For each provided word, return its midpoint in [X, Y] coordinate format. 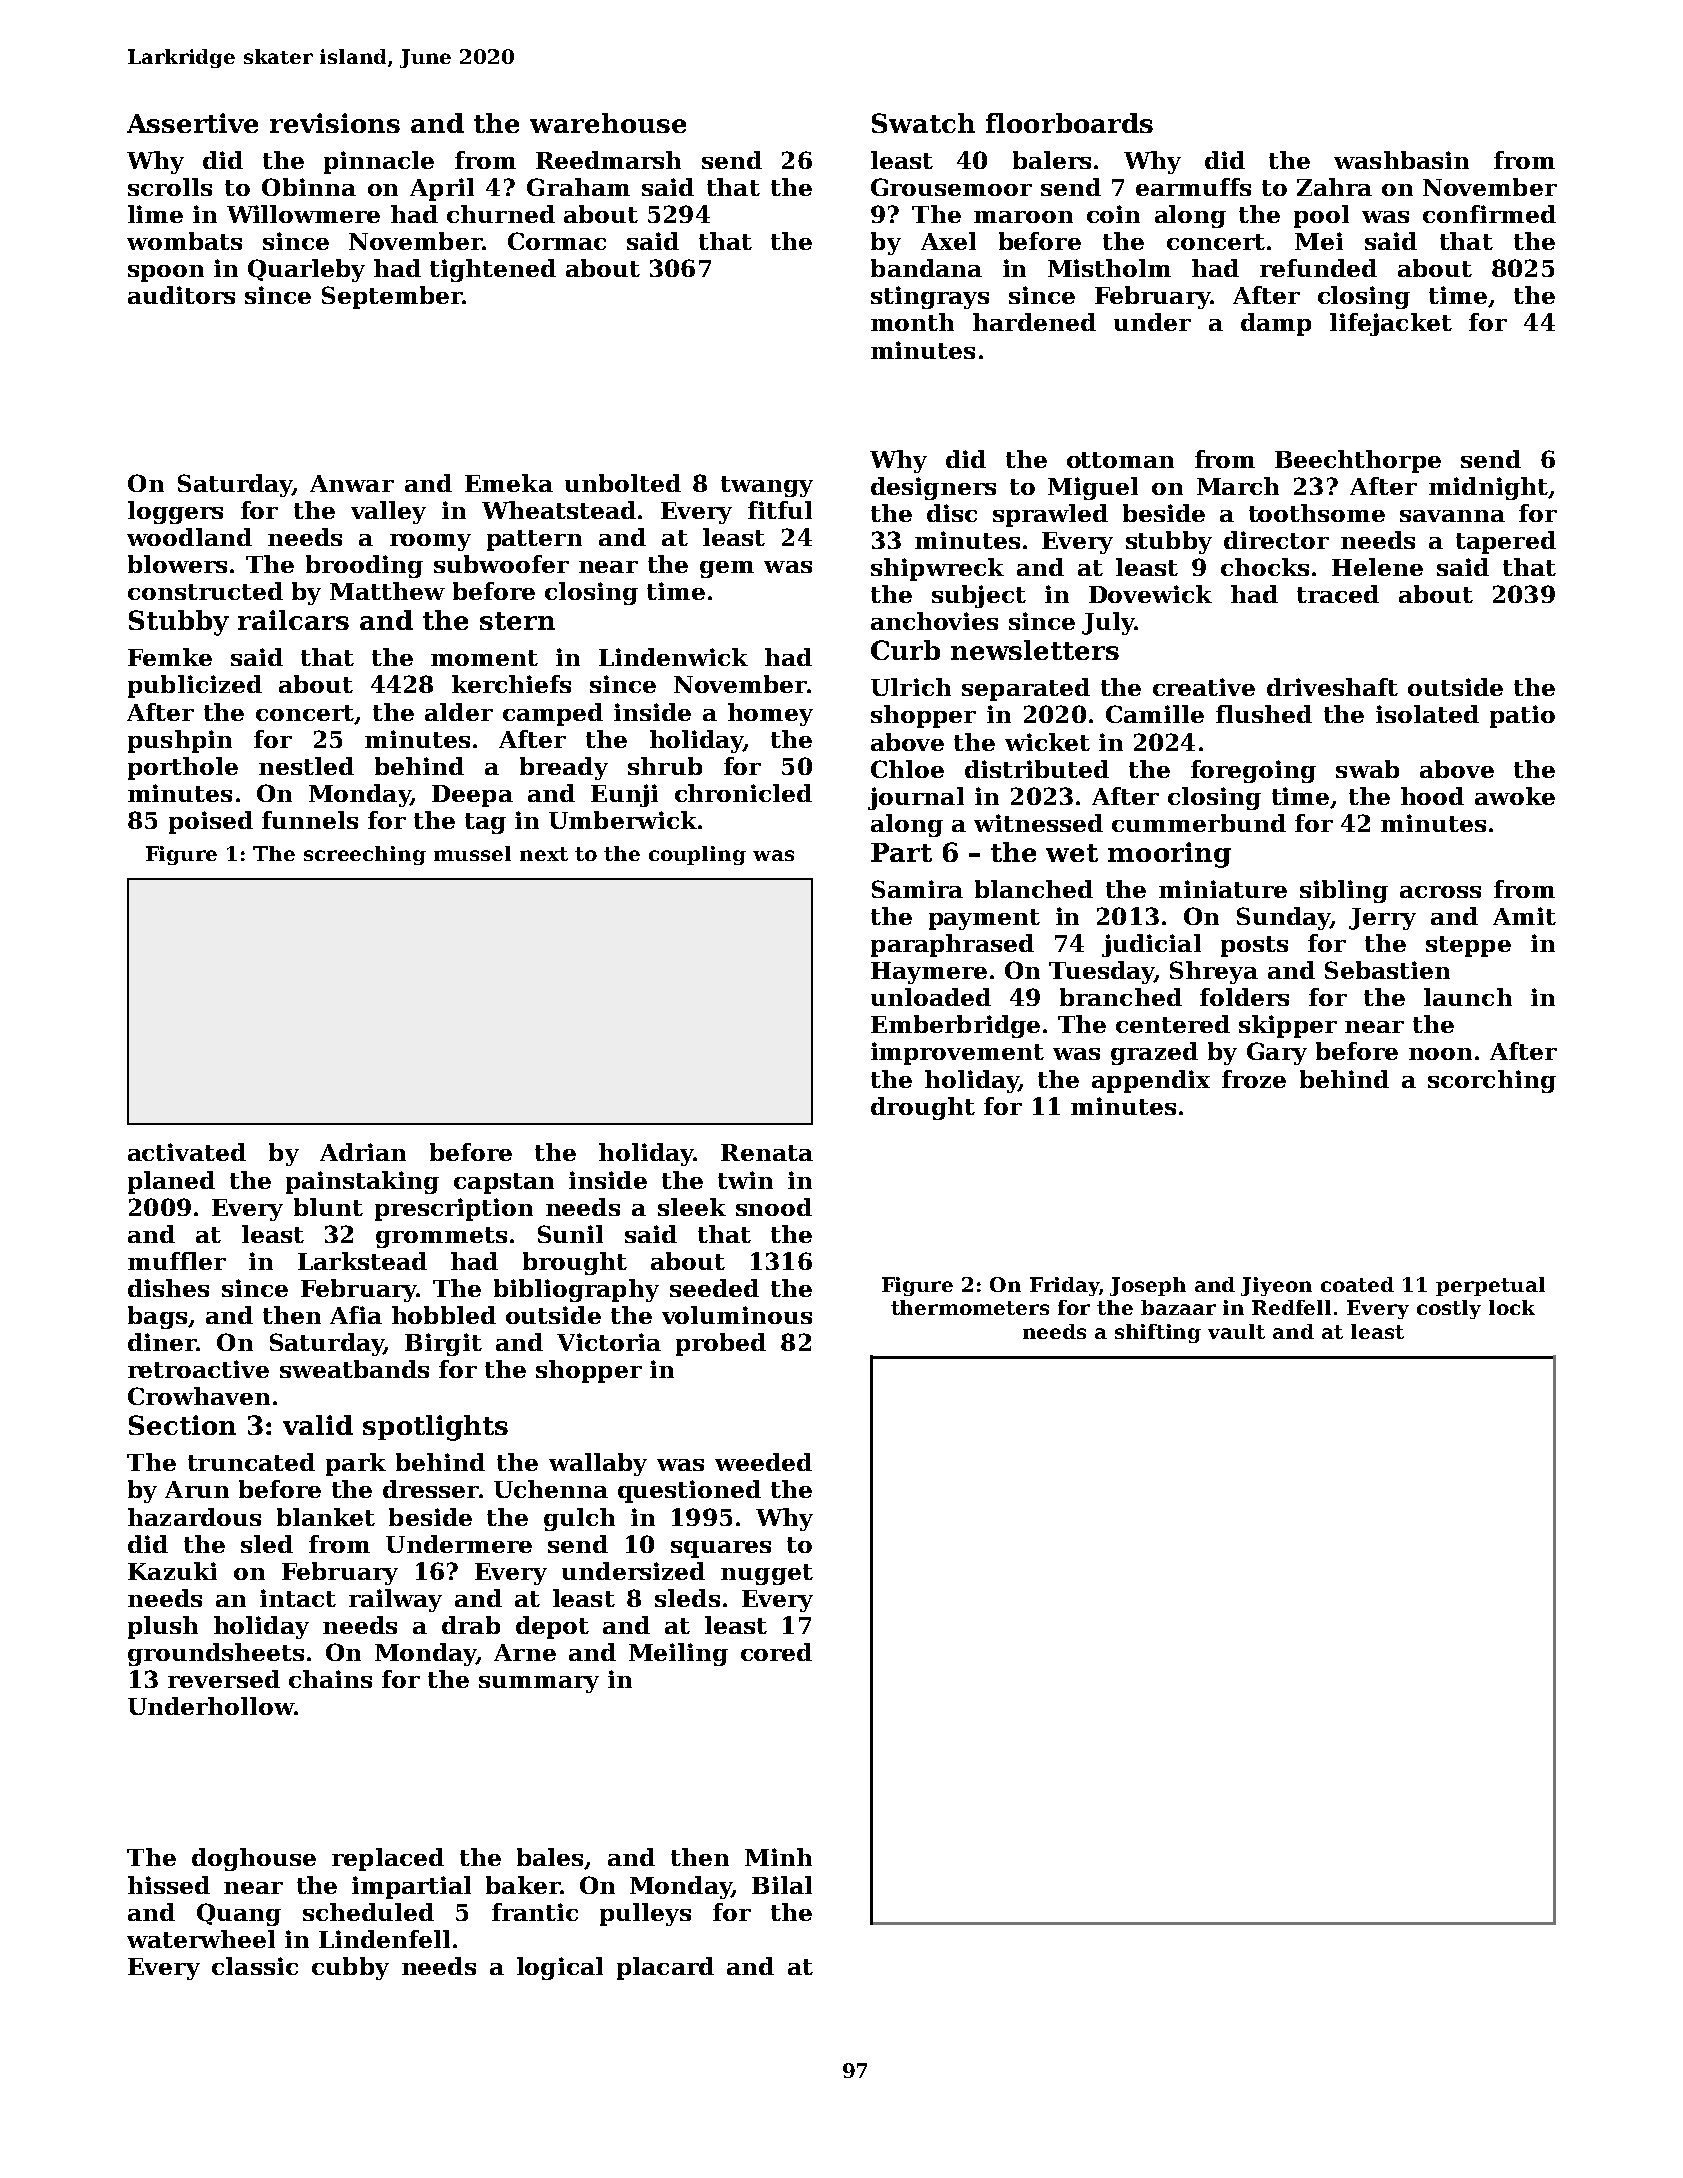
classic [255, 1966]
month [912, 322]
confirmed [1489, 214]
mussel [472, 853]
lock [1512, 1307]
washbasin [1401, 160]
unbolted [623, 483]
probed [721, 1344]
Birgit [443, 1344]
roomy [430, 542]
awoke [1515, 796]
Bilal [782, 1885]
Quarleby [306, 270]
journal [916, 798]
